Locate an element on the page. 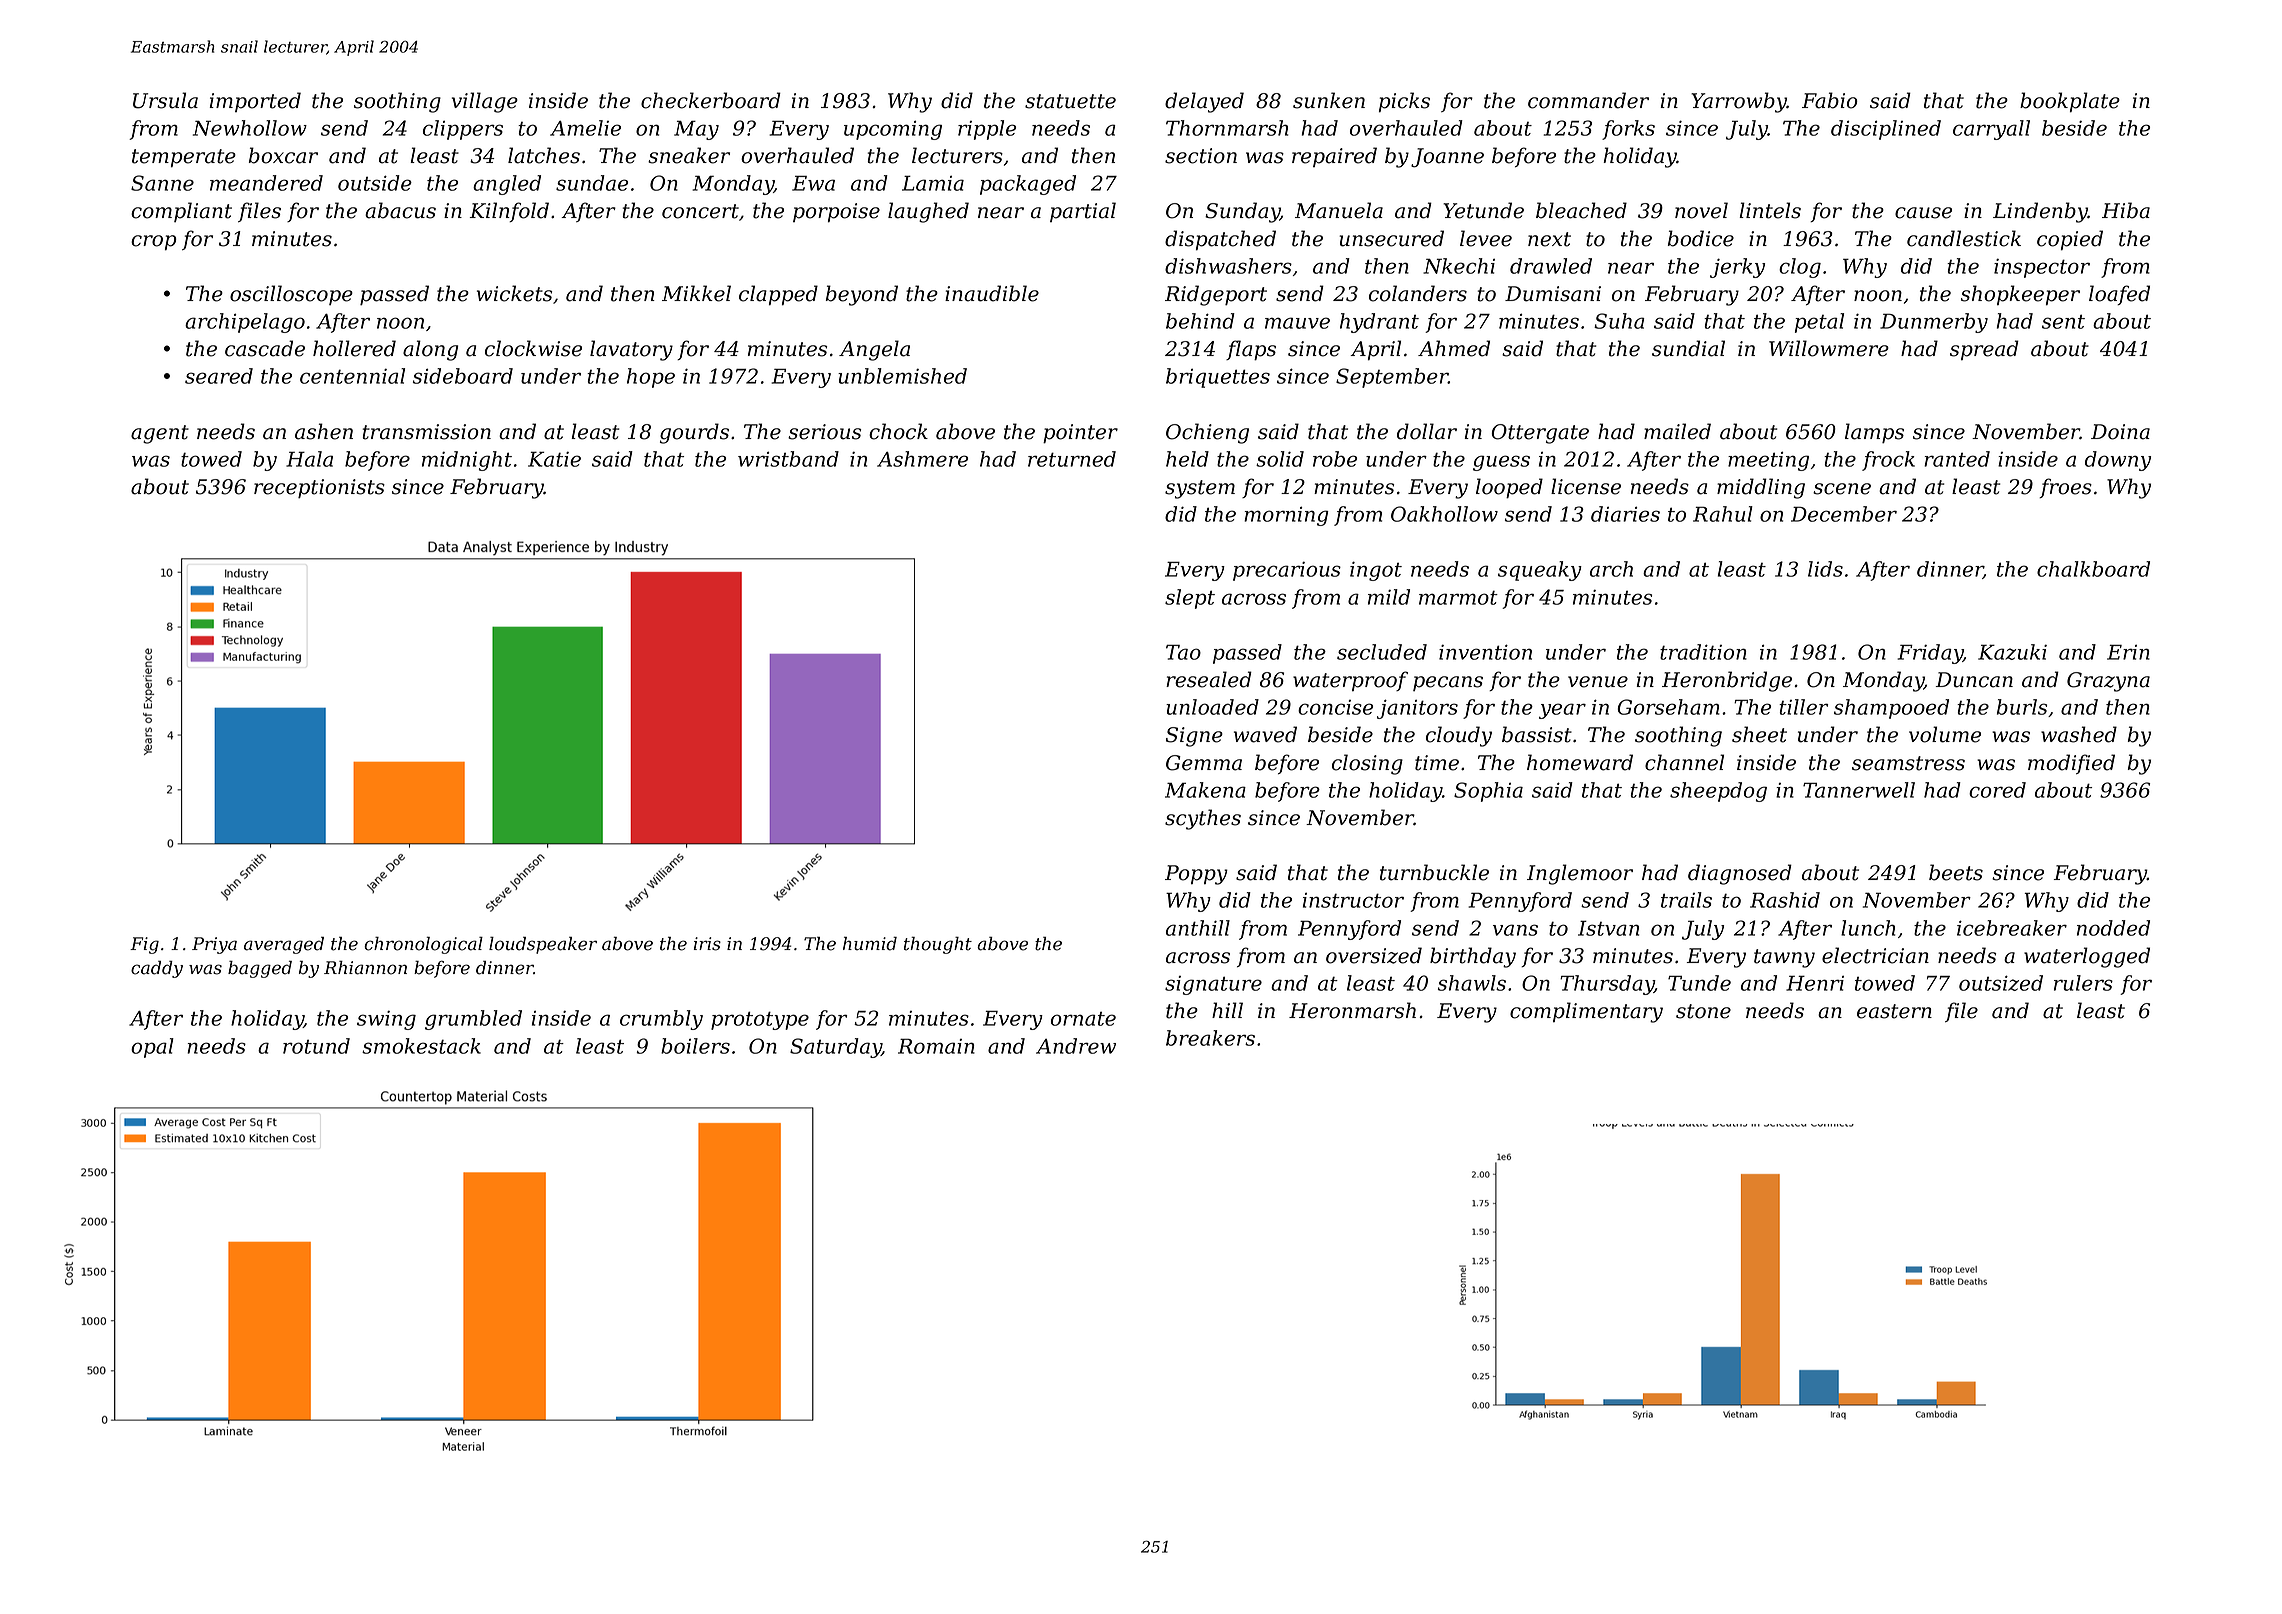 This document has height=1614, width=2282. Yarrowby is located at coordinates (1739, 102).
